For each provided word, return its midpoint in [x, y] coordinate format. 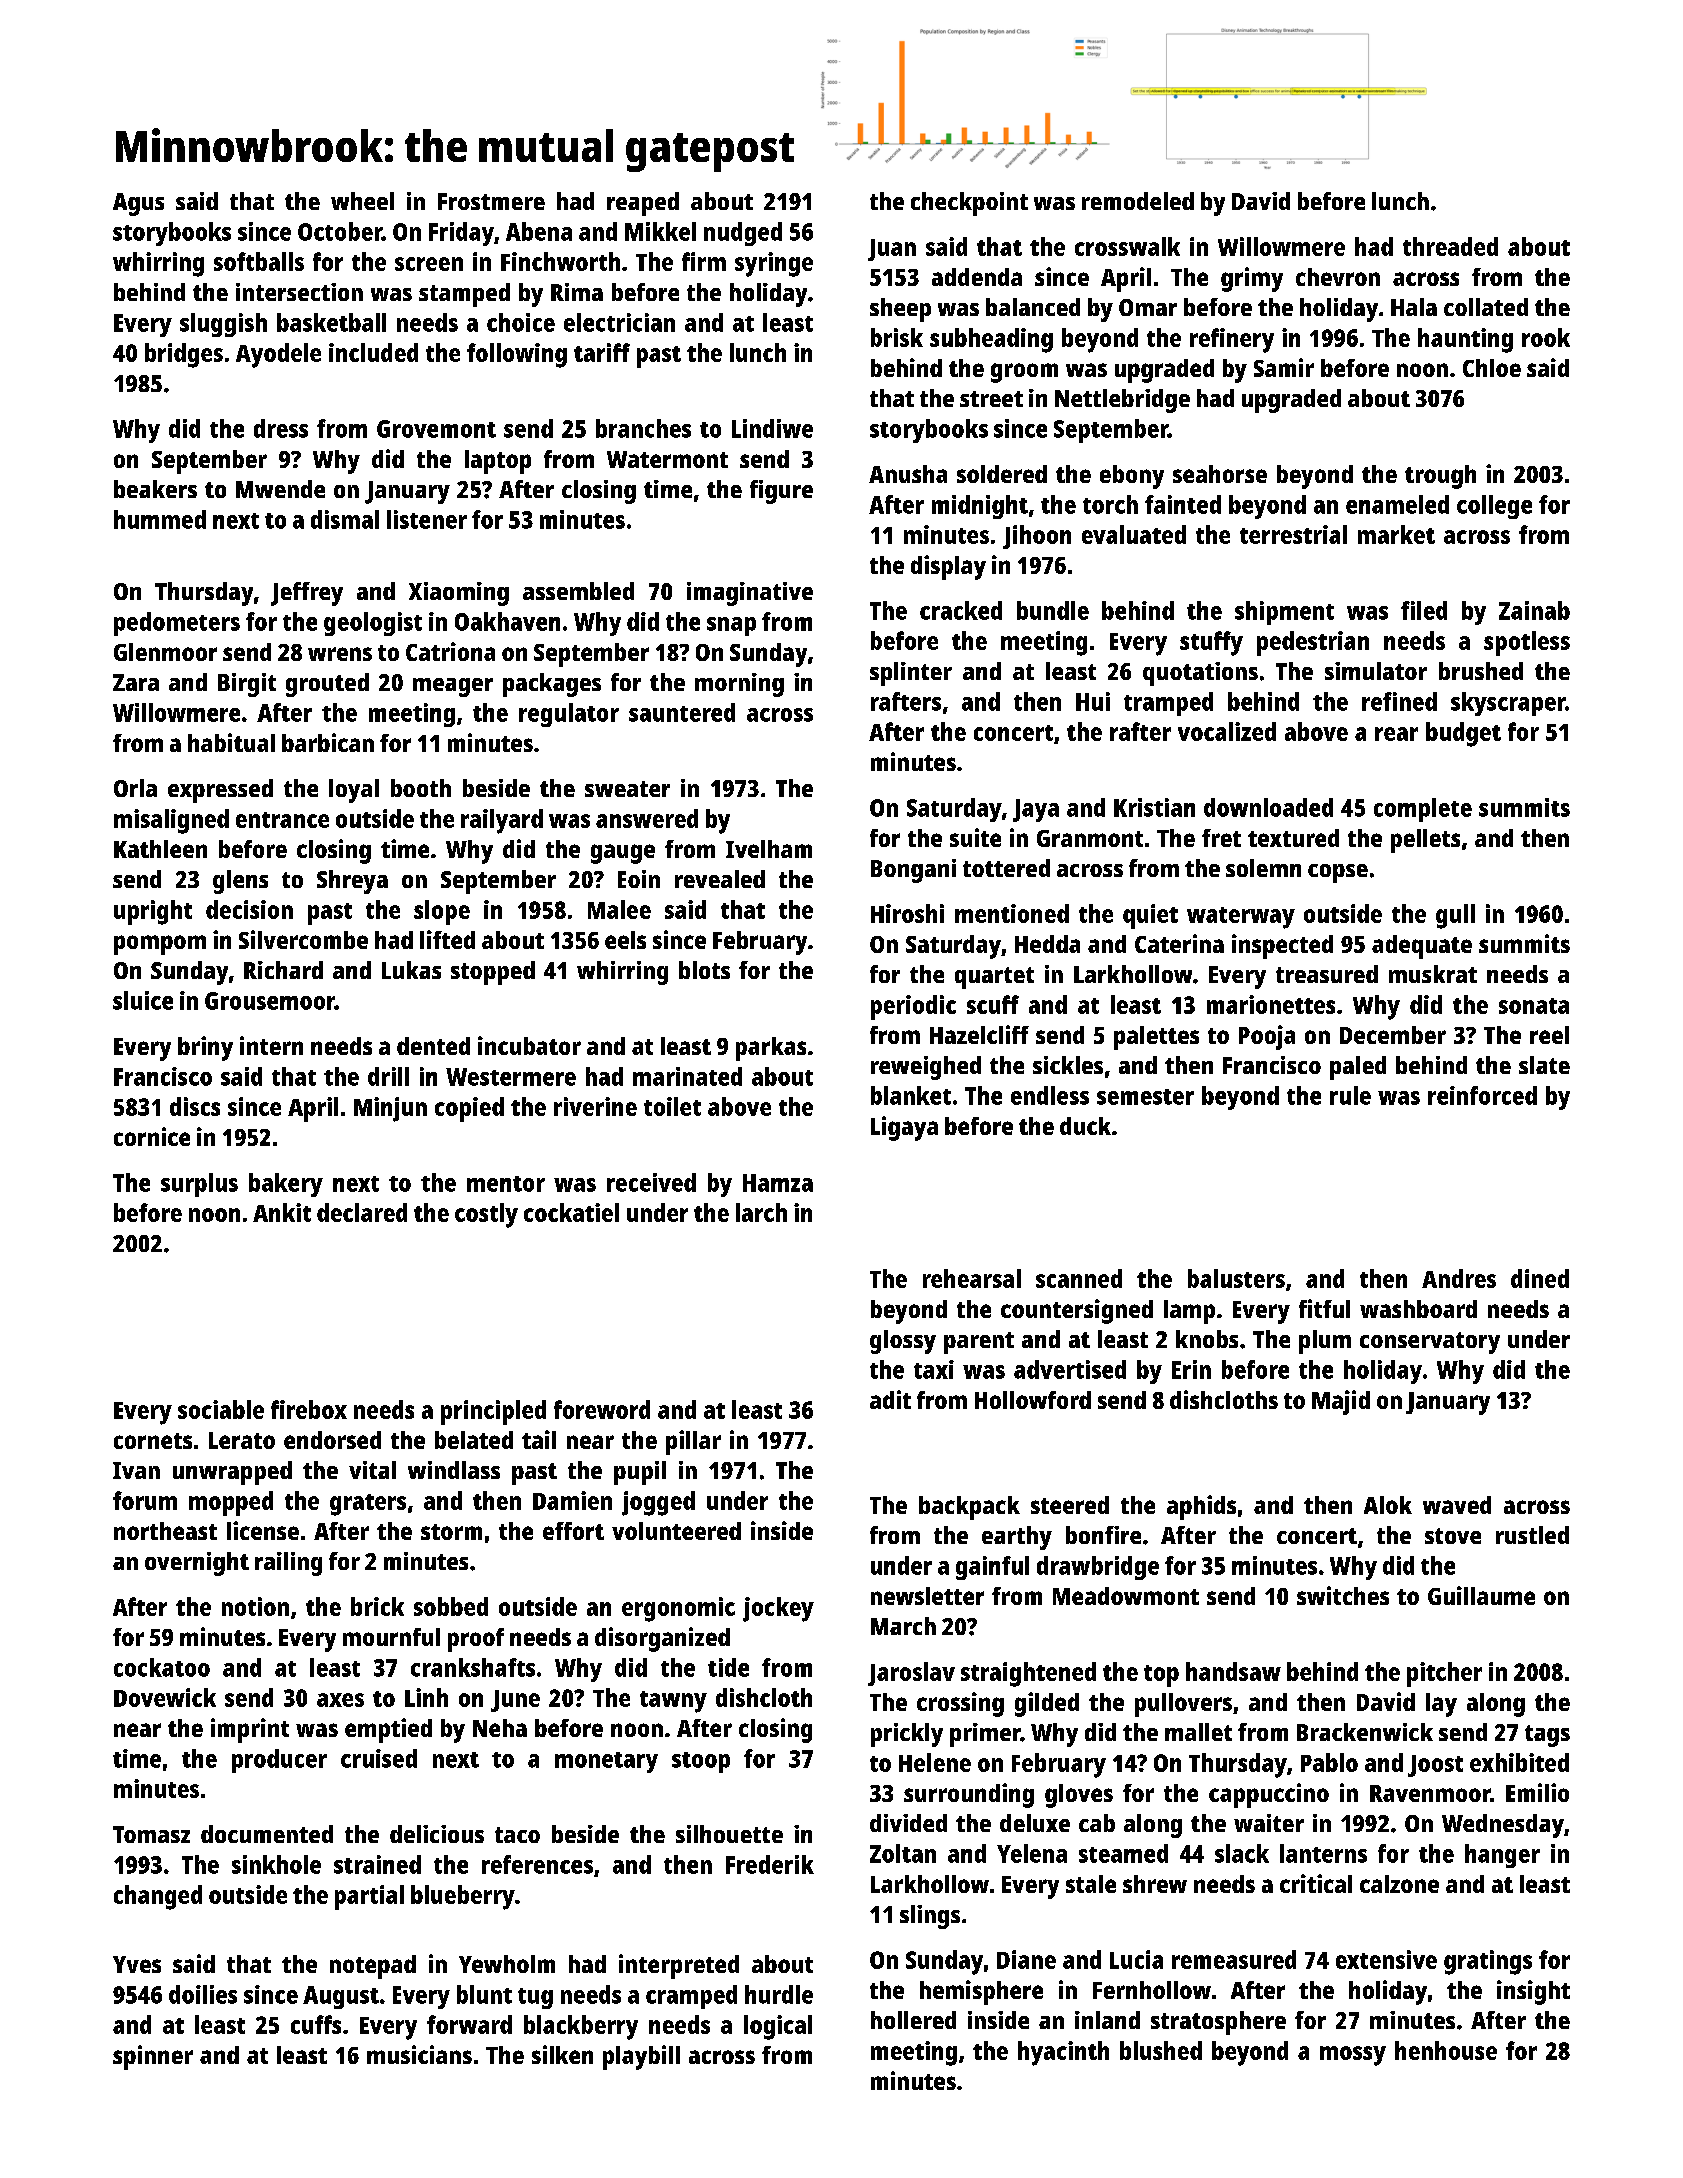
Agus [138, 204]
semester [1145, 1097]
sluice [143, 1000]
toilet [672, 1106]
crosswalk [1127, 246]
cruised [379, 1758]
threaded [1450, 246]
